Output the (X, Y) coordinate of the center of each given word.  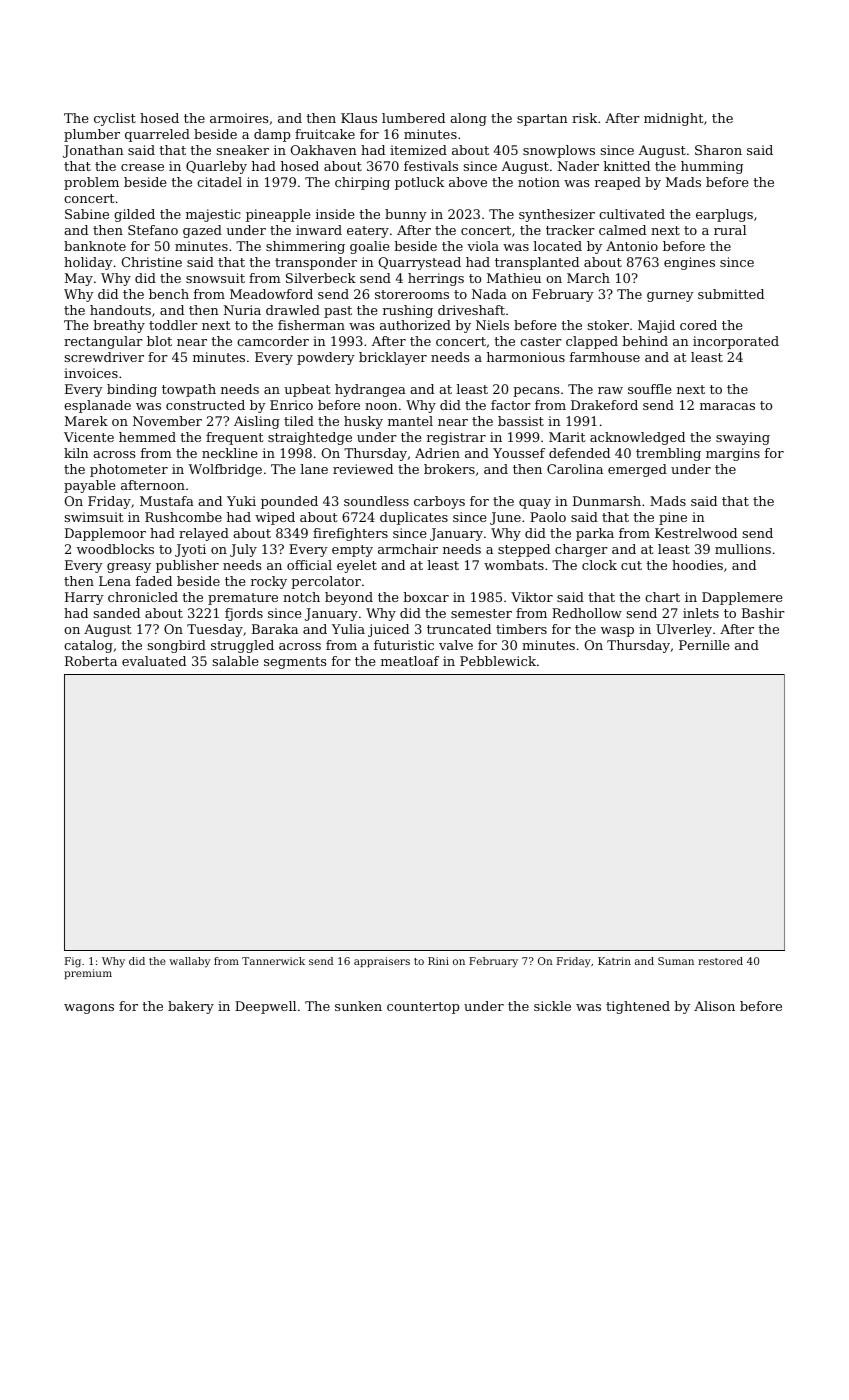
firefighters (350, 534)
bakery (191, 1007)
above (468, 182)
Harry (84, 598)
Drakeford (604, 405)
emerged (637, 470)
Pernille (704, 645)
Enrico (291, 405)
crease (142, 167)
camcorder (273, 341)
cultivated (632, 214)
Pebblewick (498, 661)
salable (235, 661)
